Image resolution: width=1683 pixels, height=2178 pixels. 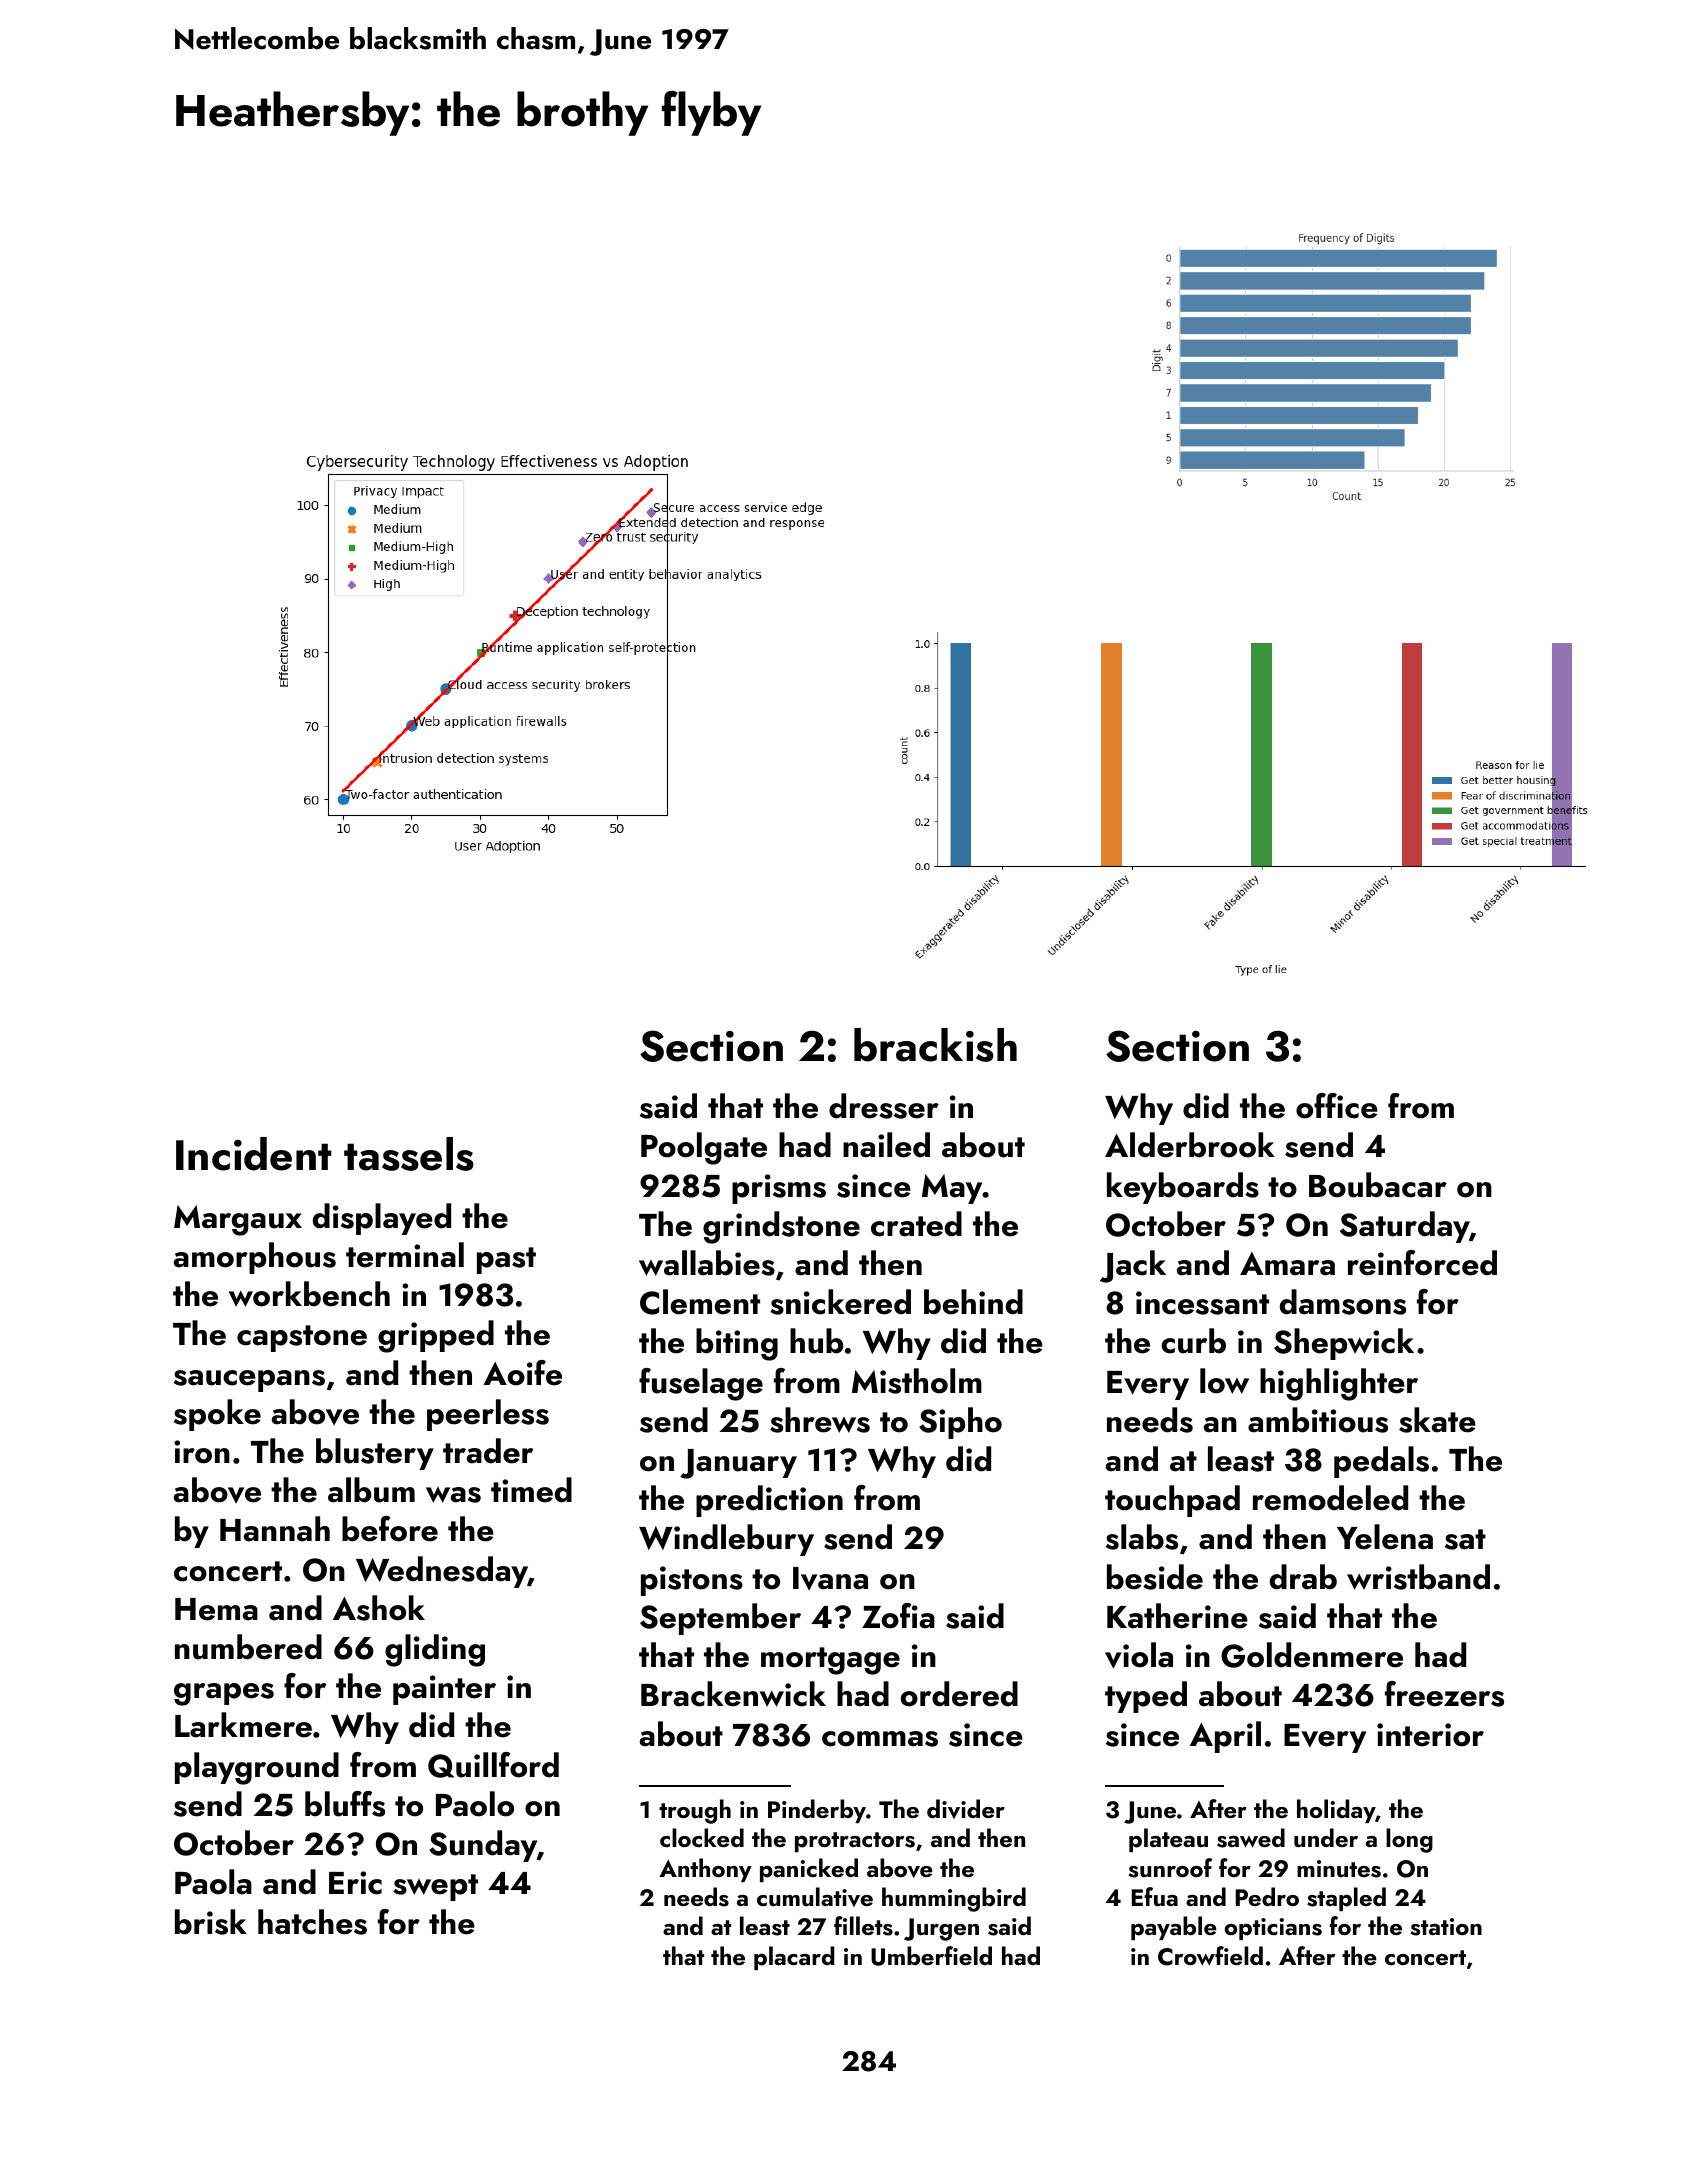 What do you see at coordinates (973, 1302) in the page?
I see `behind` at bounding box center [973, 1302].
